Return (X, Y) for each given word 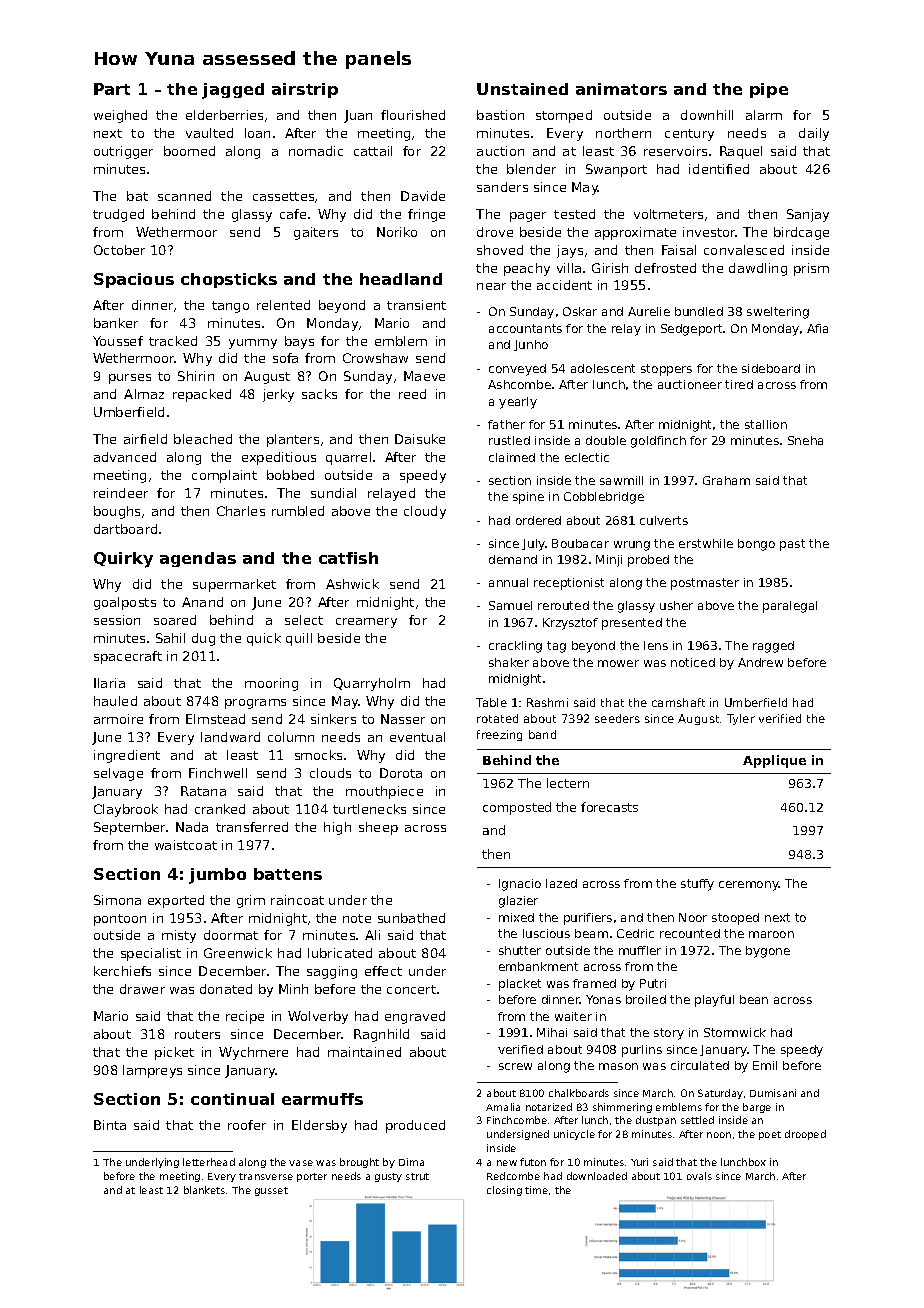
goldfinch (658, 442)
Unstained (522, 89)
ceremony (749, 886)
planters (293, 440)
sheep (378, 828)
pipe (769, 90)
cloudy (425, 512)
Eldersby (319, 1126)
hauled (115, 701)
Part (112, 89)
